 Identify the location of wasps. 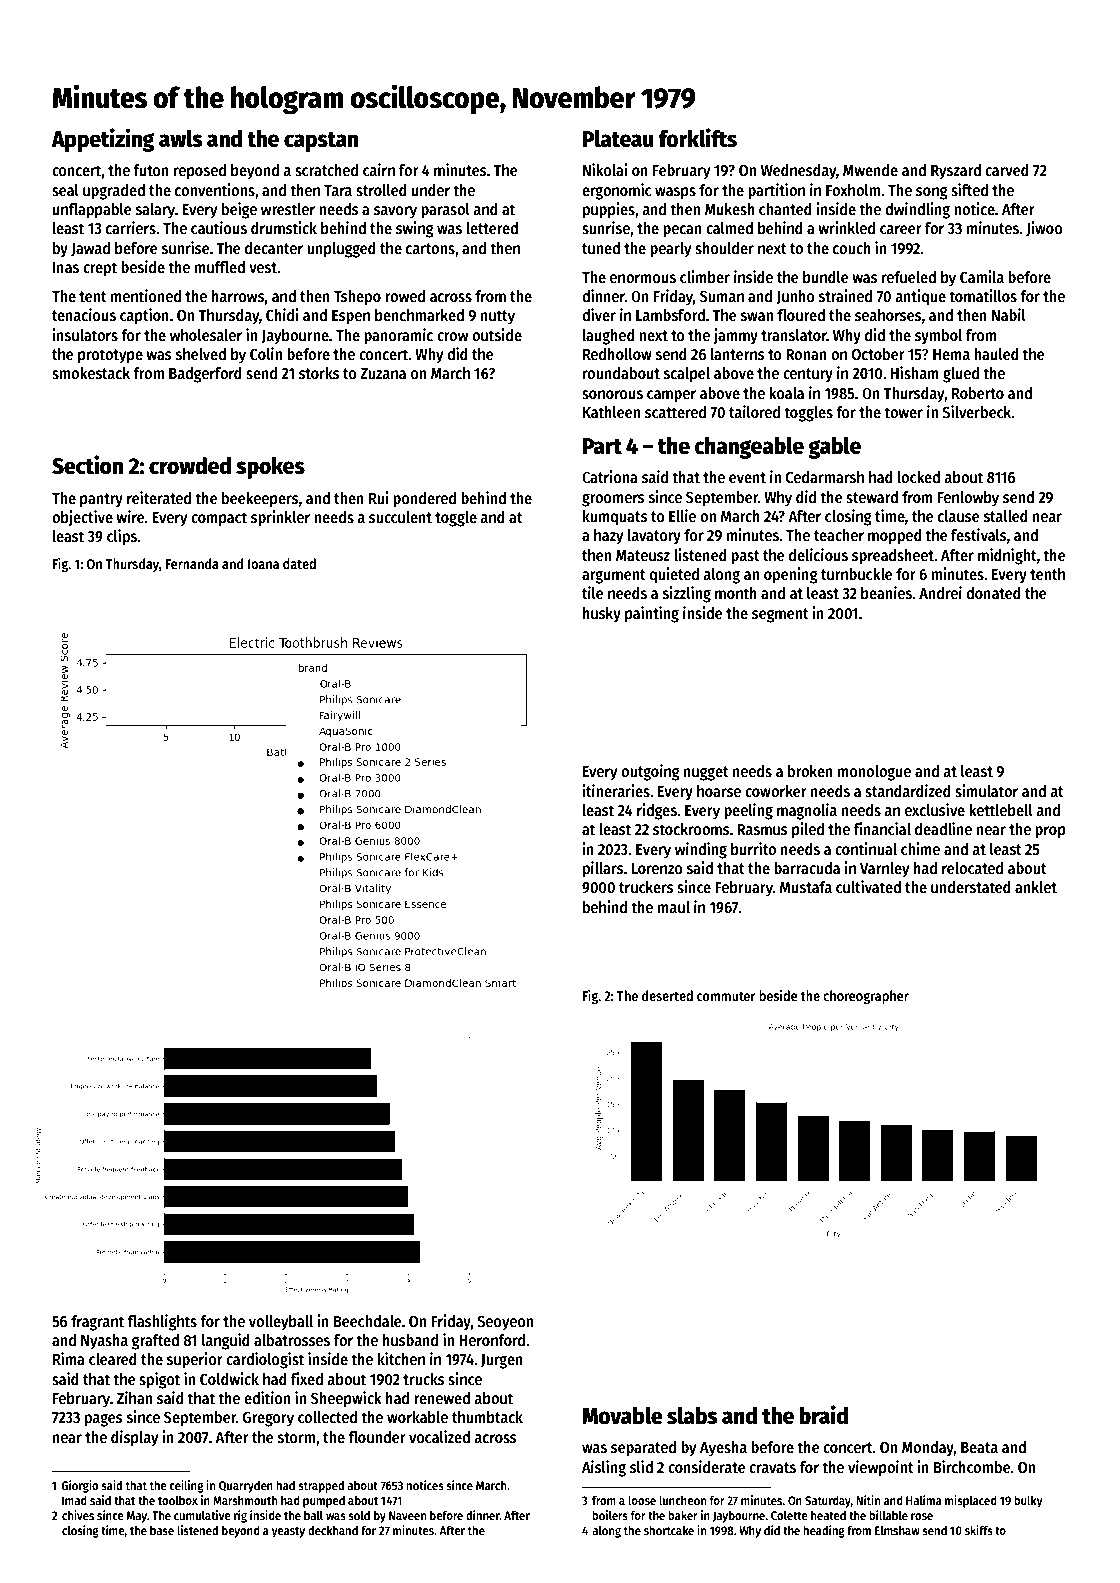
(675, 193).
